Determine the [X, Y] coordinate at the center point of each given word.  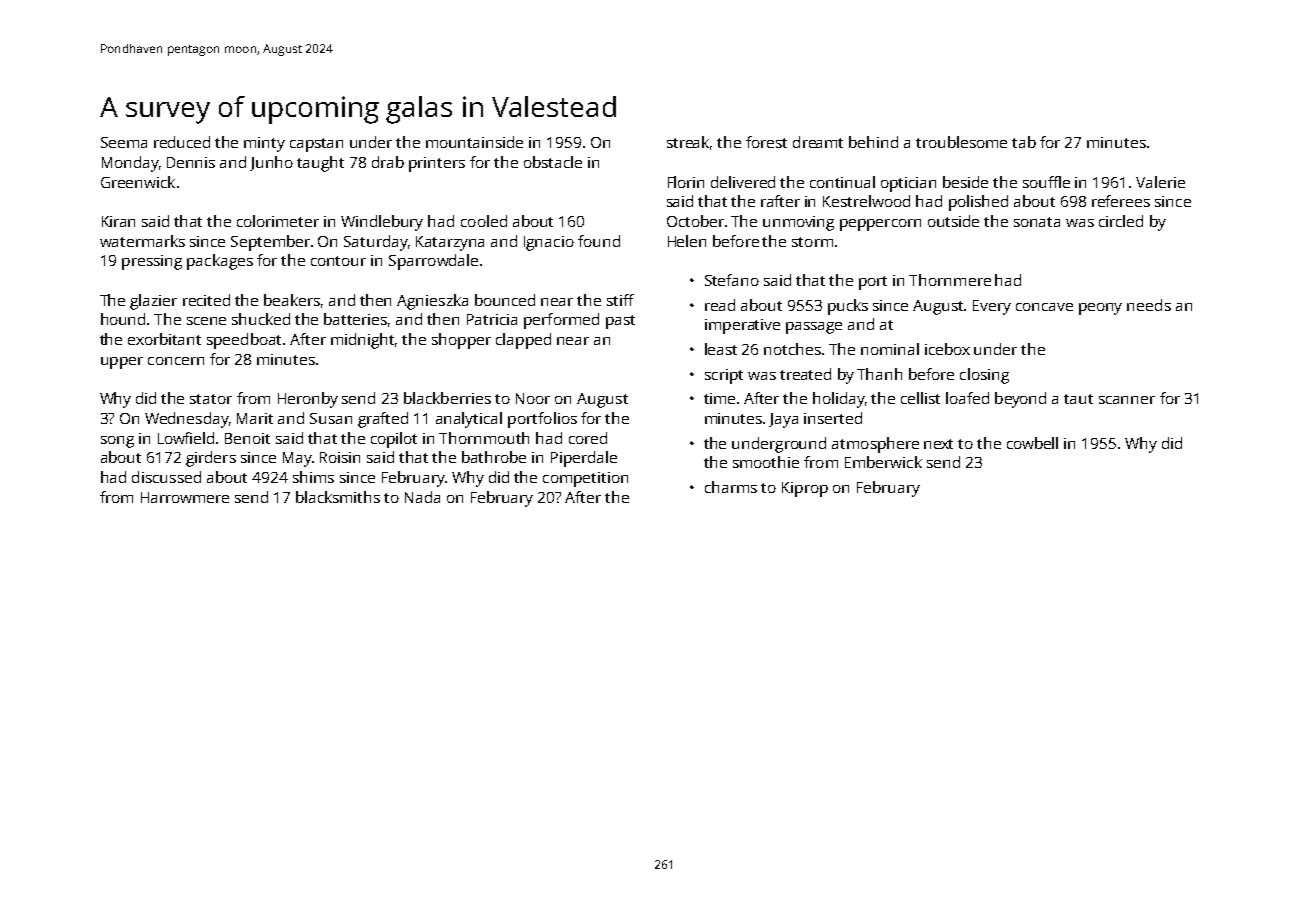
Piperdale [584, 459]
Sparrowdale [433, 262]
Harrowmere [185, 497]
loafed [967, 398]
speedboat [244, 341]
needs [1149, 305]
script [724, 376]
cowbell [1032, 443]
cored [588, 438]
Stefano [732, 280]
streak [688, 142]
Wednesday [187, 420]
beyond [1020, 400]
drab [388, 162]
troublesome [961, 142]
